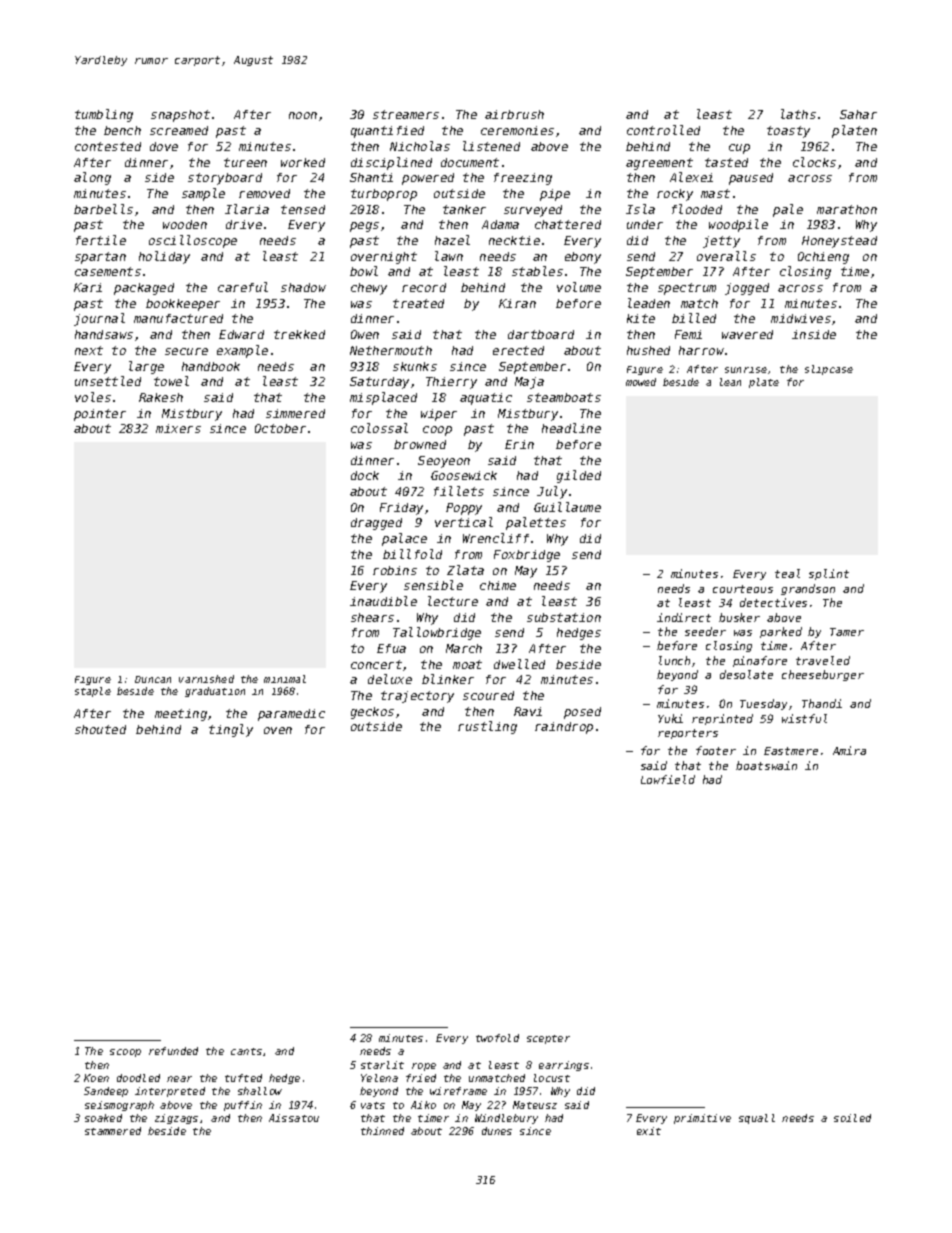  Describe the element at coordinates (100, 729) in the image. I see `shouted` at that location.
